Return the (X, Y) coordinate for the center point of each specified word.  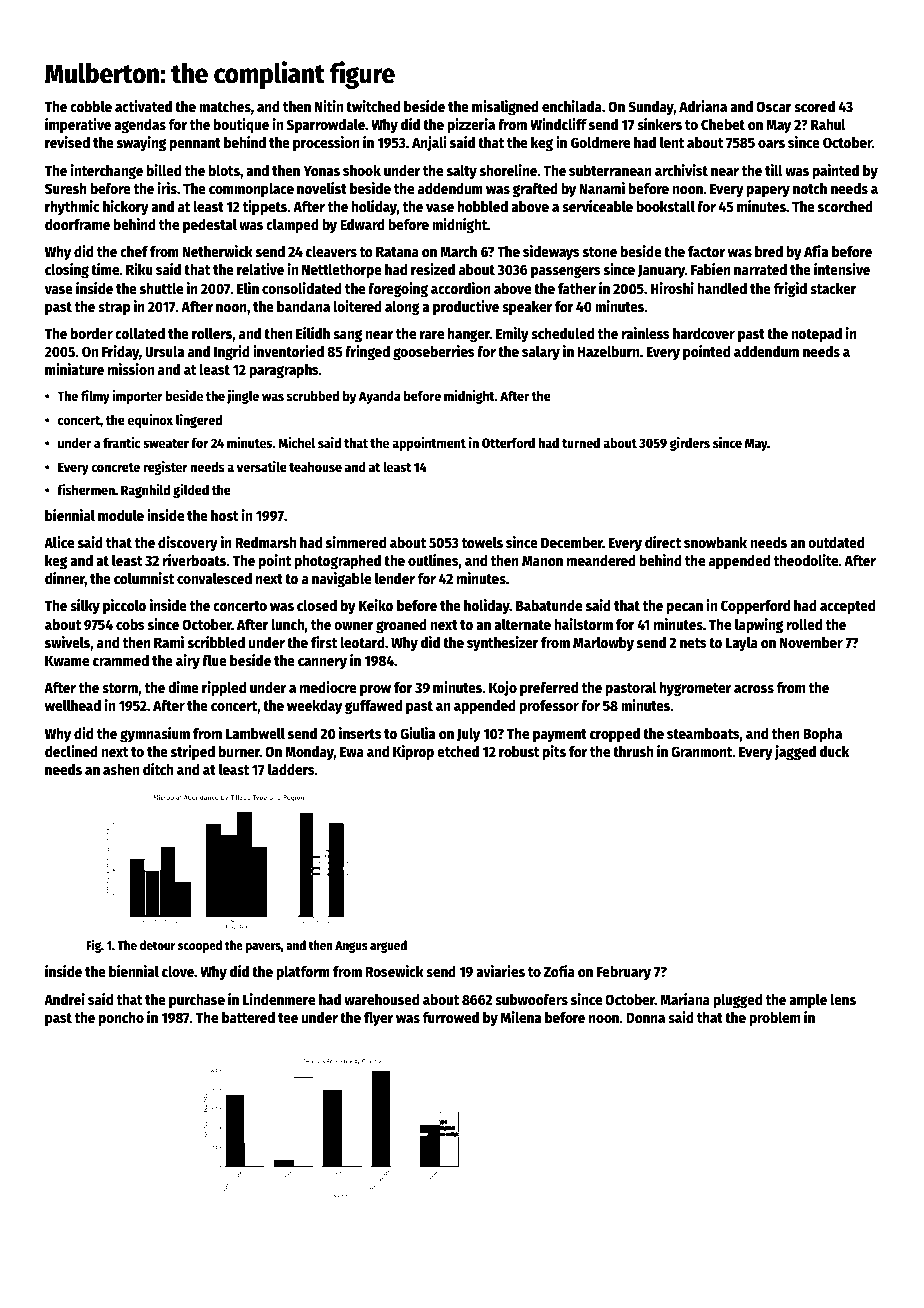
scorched (845, 206)
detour (157, 945)
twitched (373, 106)
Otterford (508, 442)
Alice (59, 542)
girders (690, 444)
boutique (241, 125)
